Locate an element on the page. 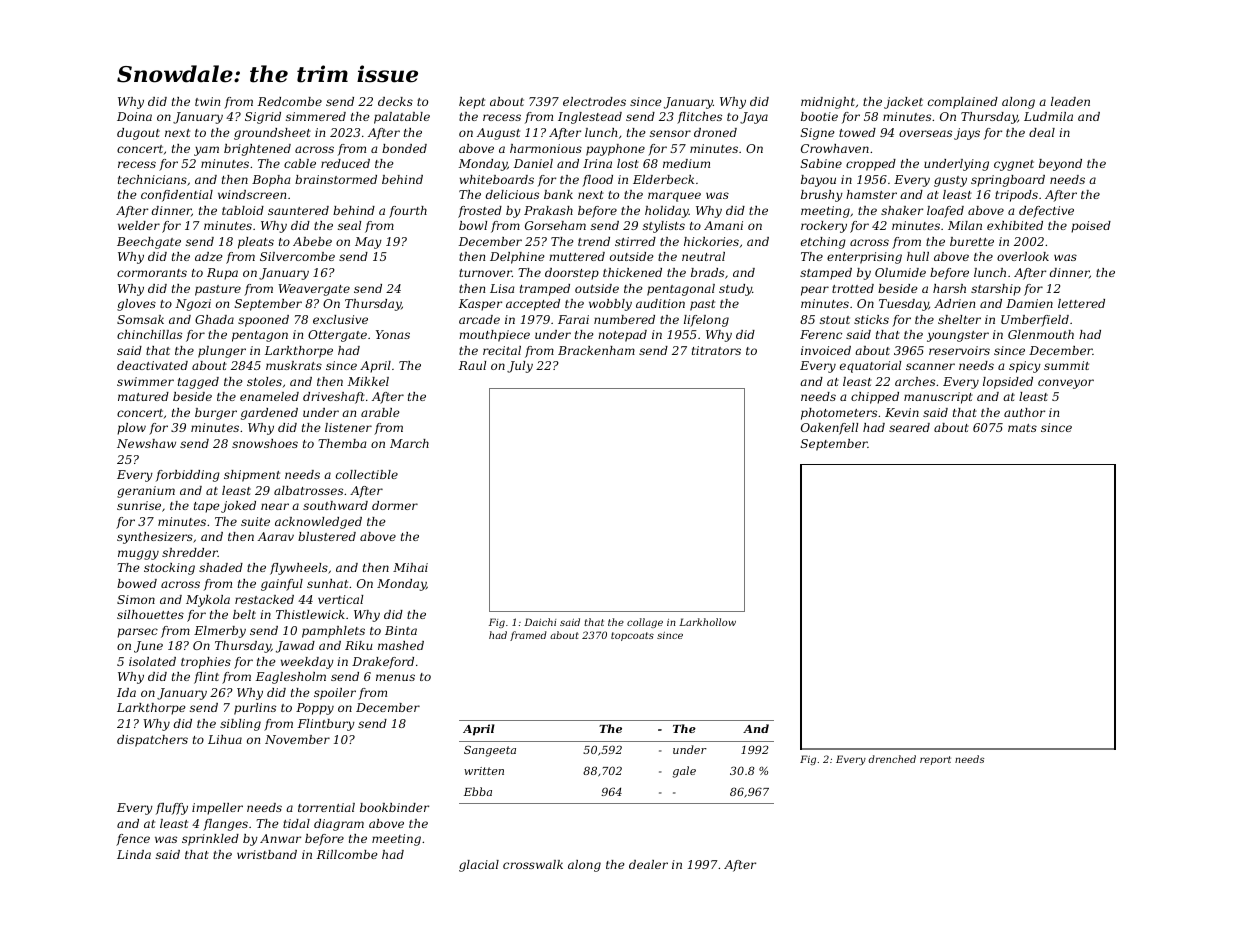 Image resolution: width=1233 pixels, height=952 pixels. Brackenham is located at coordinates (596, 350).
